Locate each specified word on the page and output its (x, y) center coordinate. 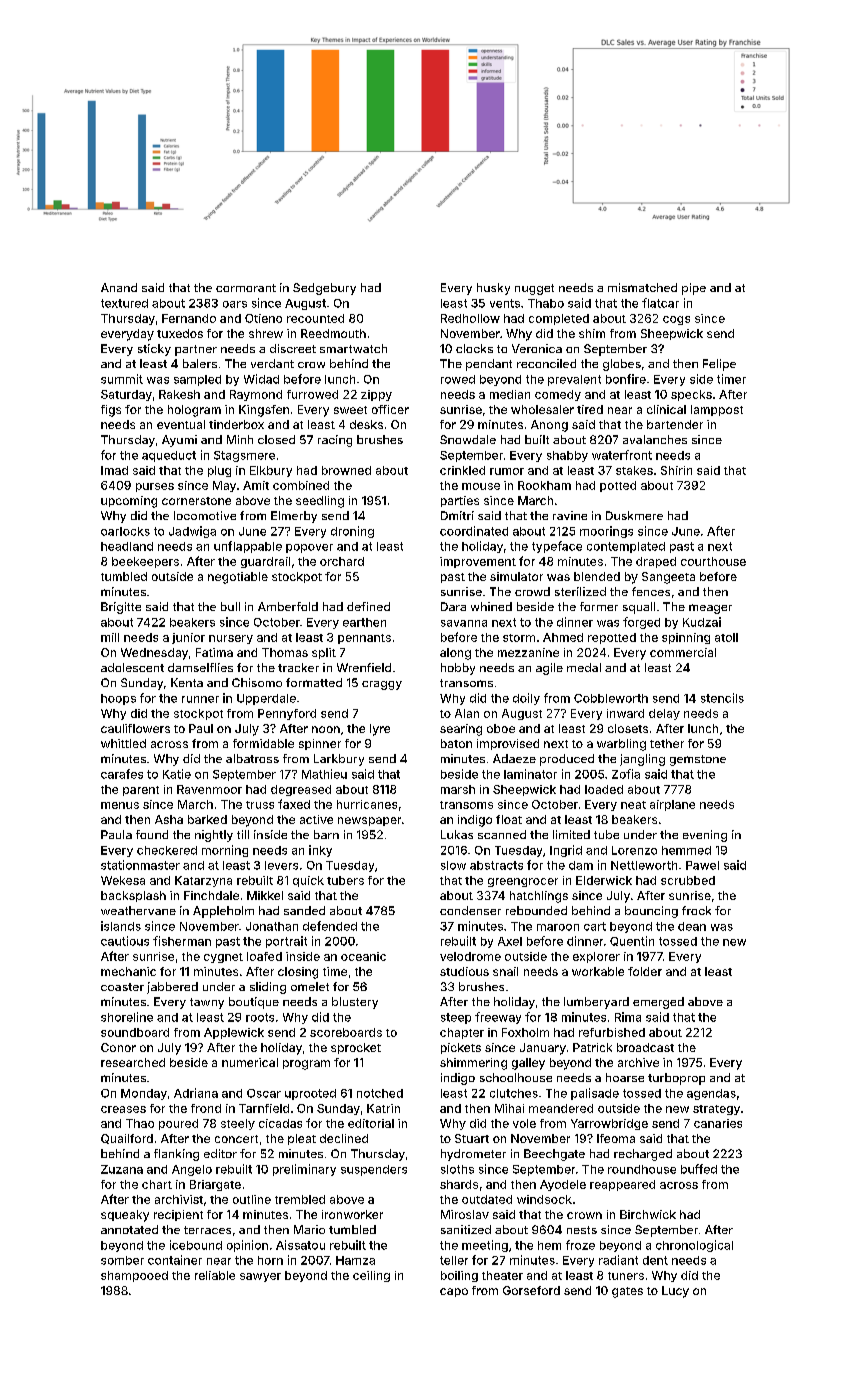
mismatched (642, 287)
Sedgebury (324, 289)
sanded (304, 910)
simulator (516, 576)
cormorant (246, 288)
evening (705, 836)
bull (230, 606)
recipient (178, 1215)
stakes (634, 470)
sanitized (466, 1229)
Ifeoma (616, 1138)
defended (330, 926)
